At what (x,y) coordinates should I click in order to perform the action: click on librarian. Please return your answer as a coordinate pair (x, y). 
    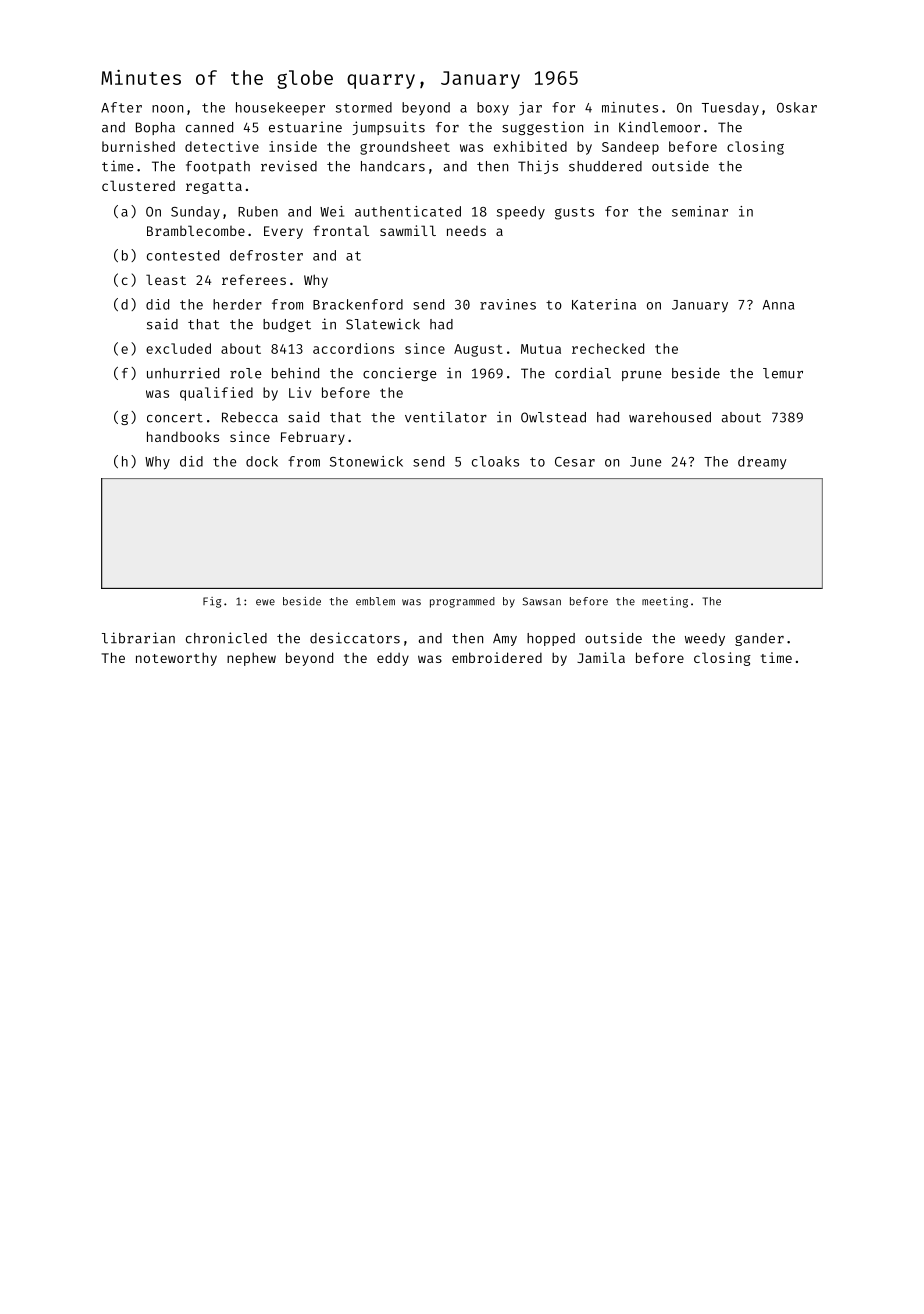
    Looking at the image, I should click on (138, 638).
